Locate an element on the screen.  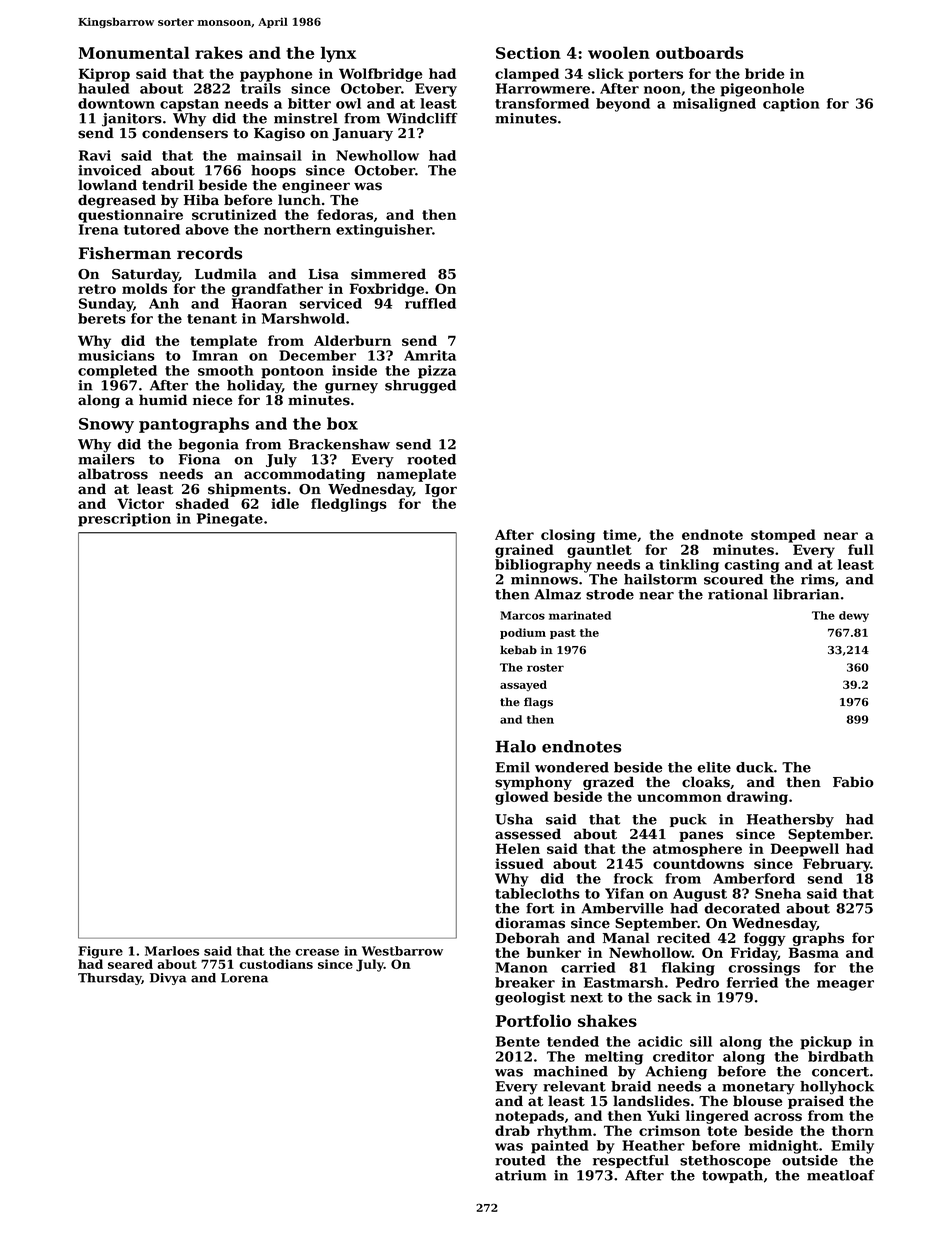
Marloes is located at coordinates (172, 951).
